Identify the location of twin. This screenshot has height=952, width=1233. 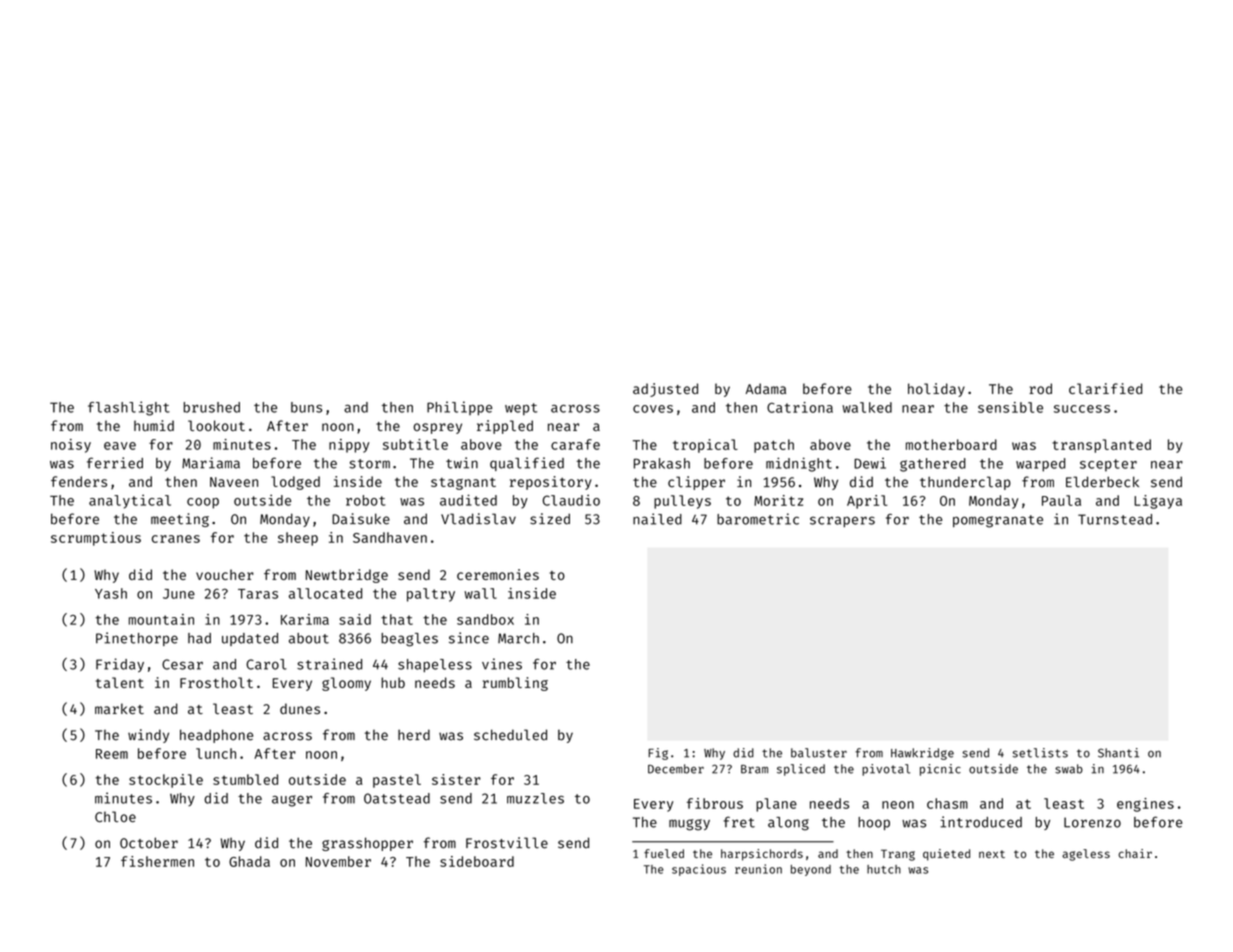
(462, 463).
